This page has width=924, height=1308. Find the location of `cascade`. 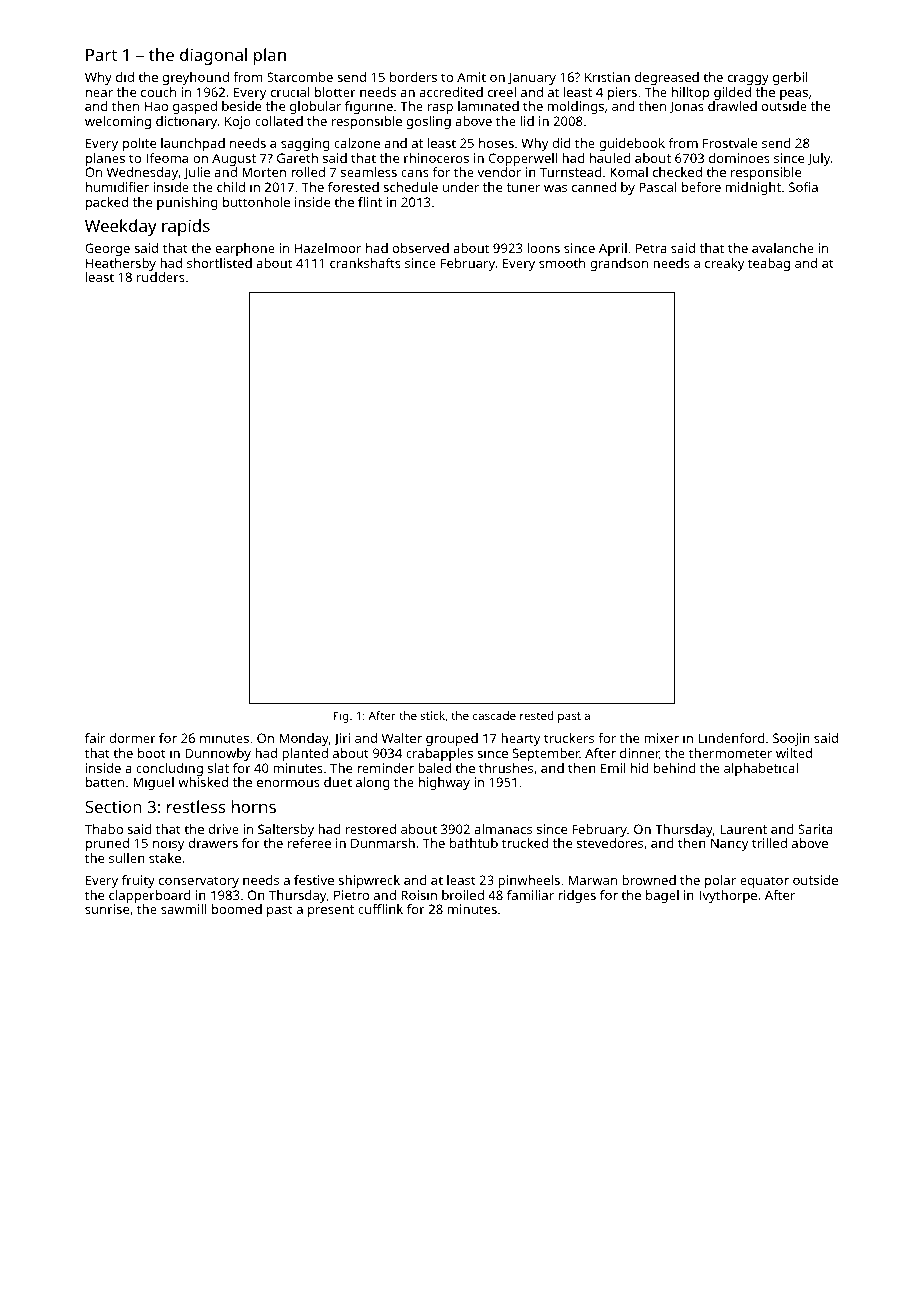

cascade is located at coordinates (494, 715).
